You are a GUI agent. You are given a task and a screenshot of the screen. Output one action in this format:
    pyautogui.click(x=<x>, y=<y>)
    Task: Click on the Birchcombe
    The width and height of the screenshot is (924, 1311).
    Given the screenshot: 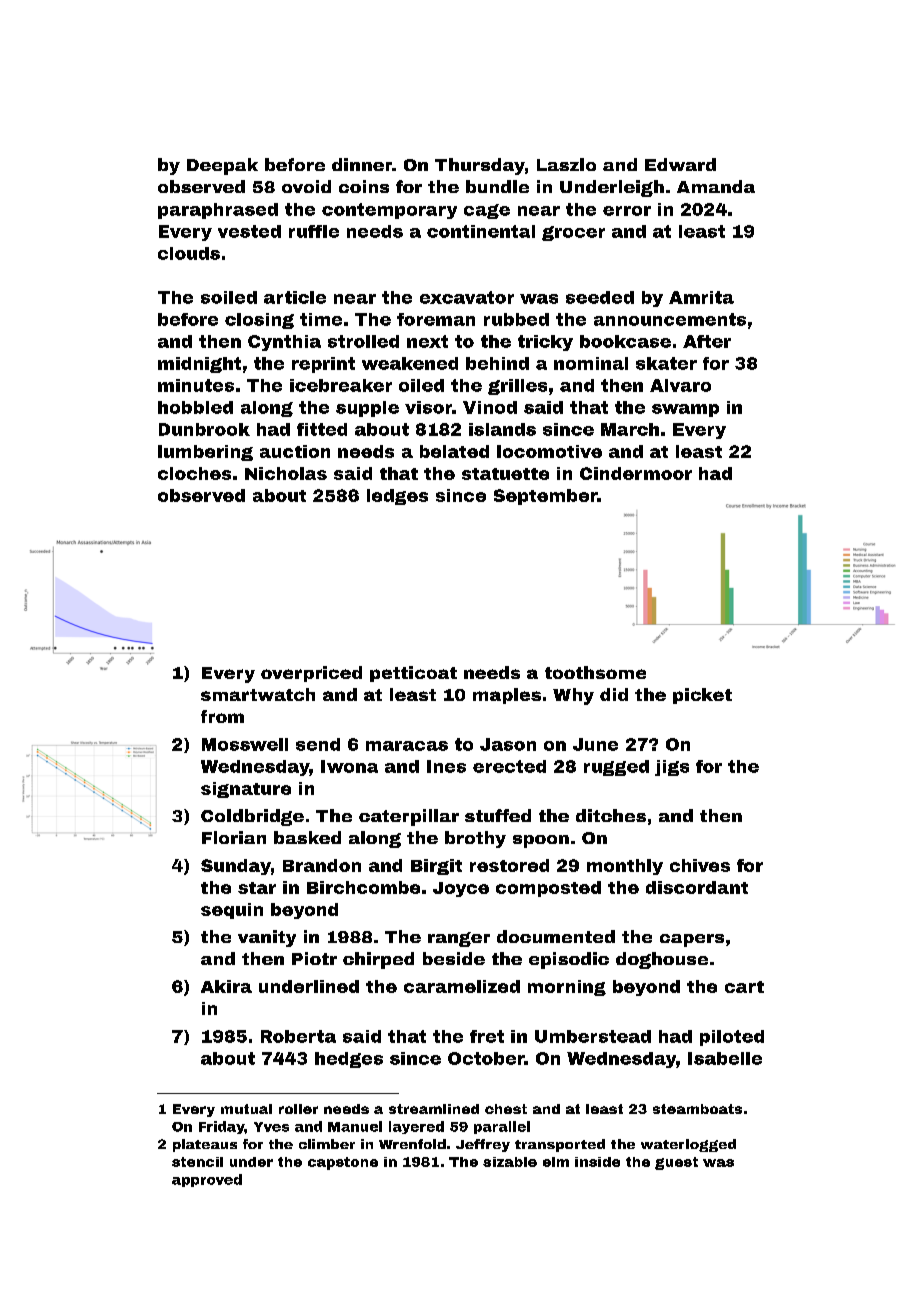 What is the action you would take?
    pyautogui.click(x=363, y=887)
